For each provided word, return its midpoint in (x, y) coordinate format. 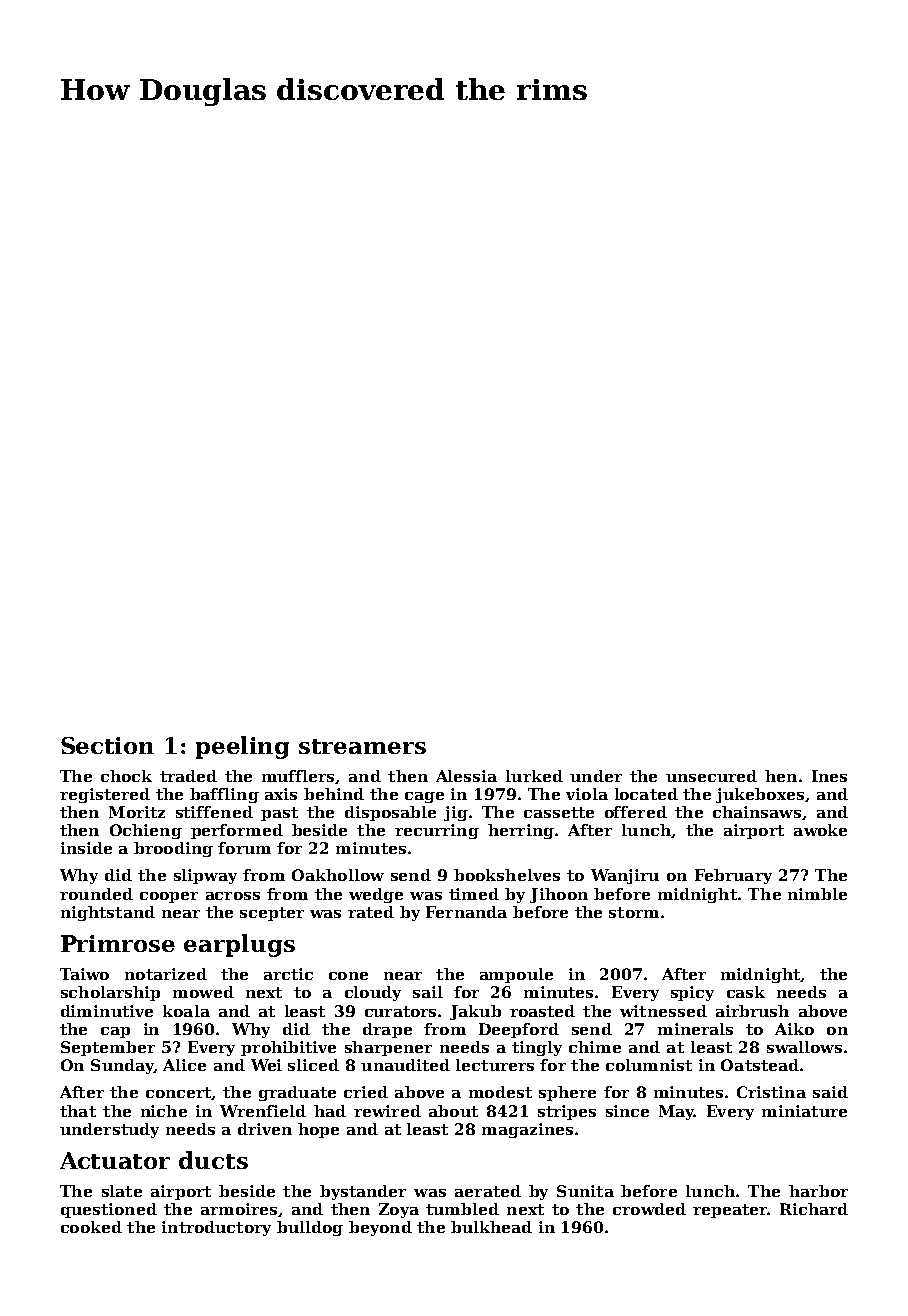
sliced (313, 1065)
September (108, 1048)
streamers (362, 746)
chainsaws (757, 812)
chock (126, 776)
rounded (96, 894)
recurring (437, 831)
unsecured (711, 776)
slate (122, 1191)
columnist (649, 1065)
